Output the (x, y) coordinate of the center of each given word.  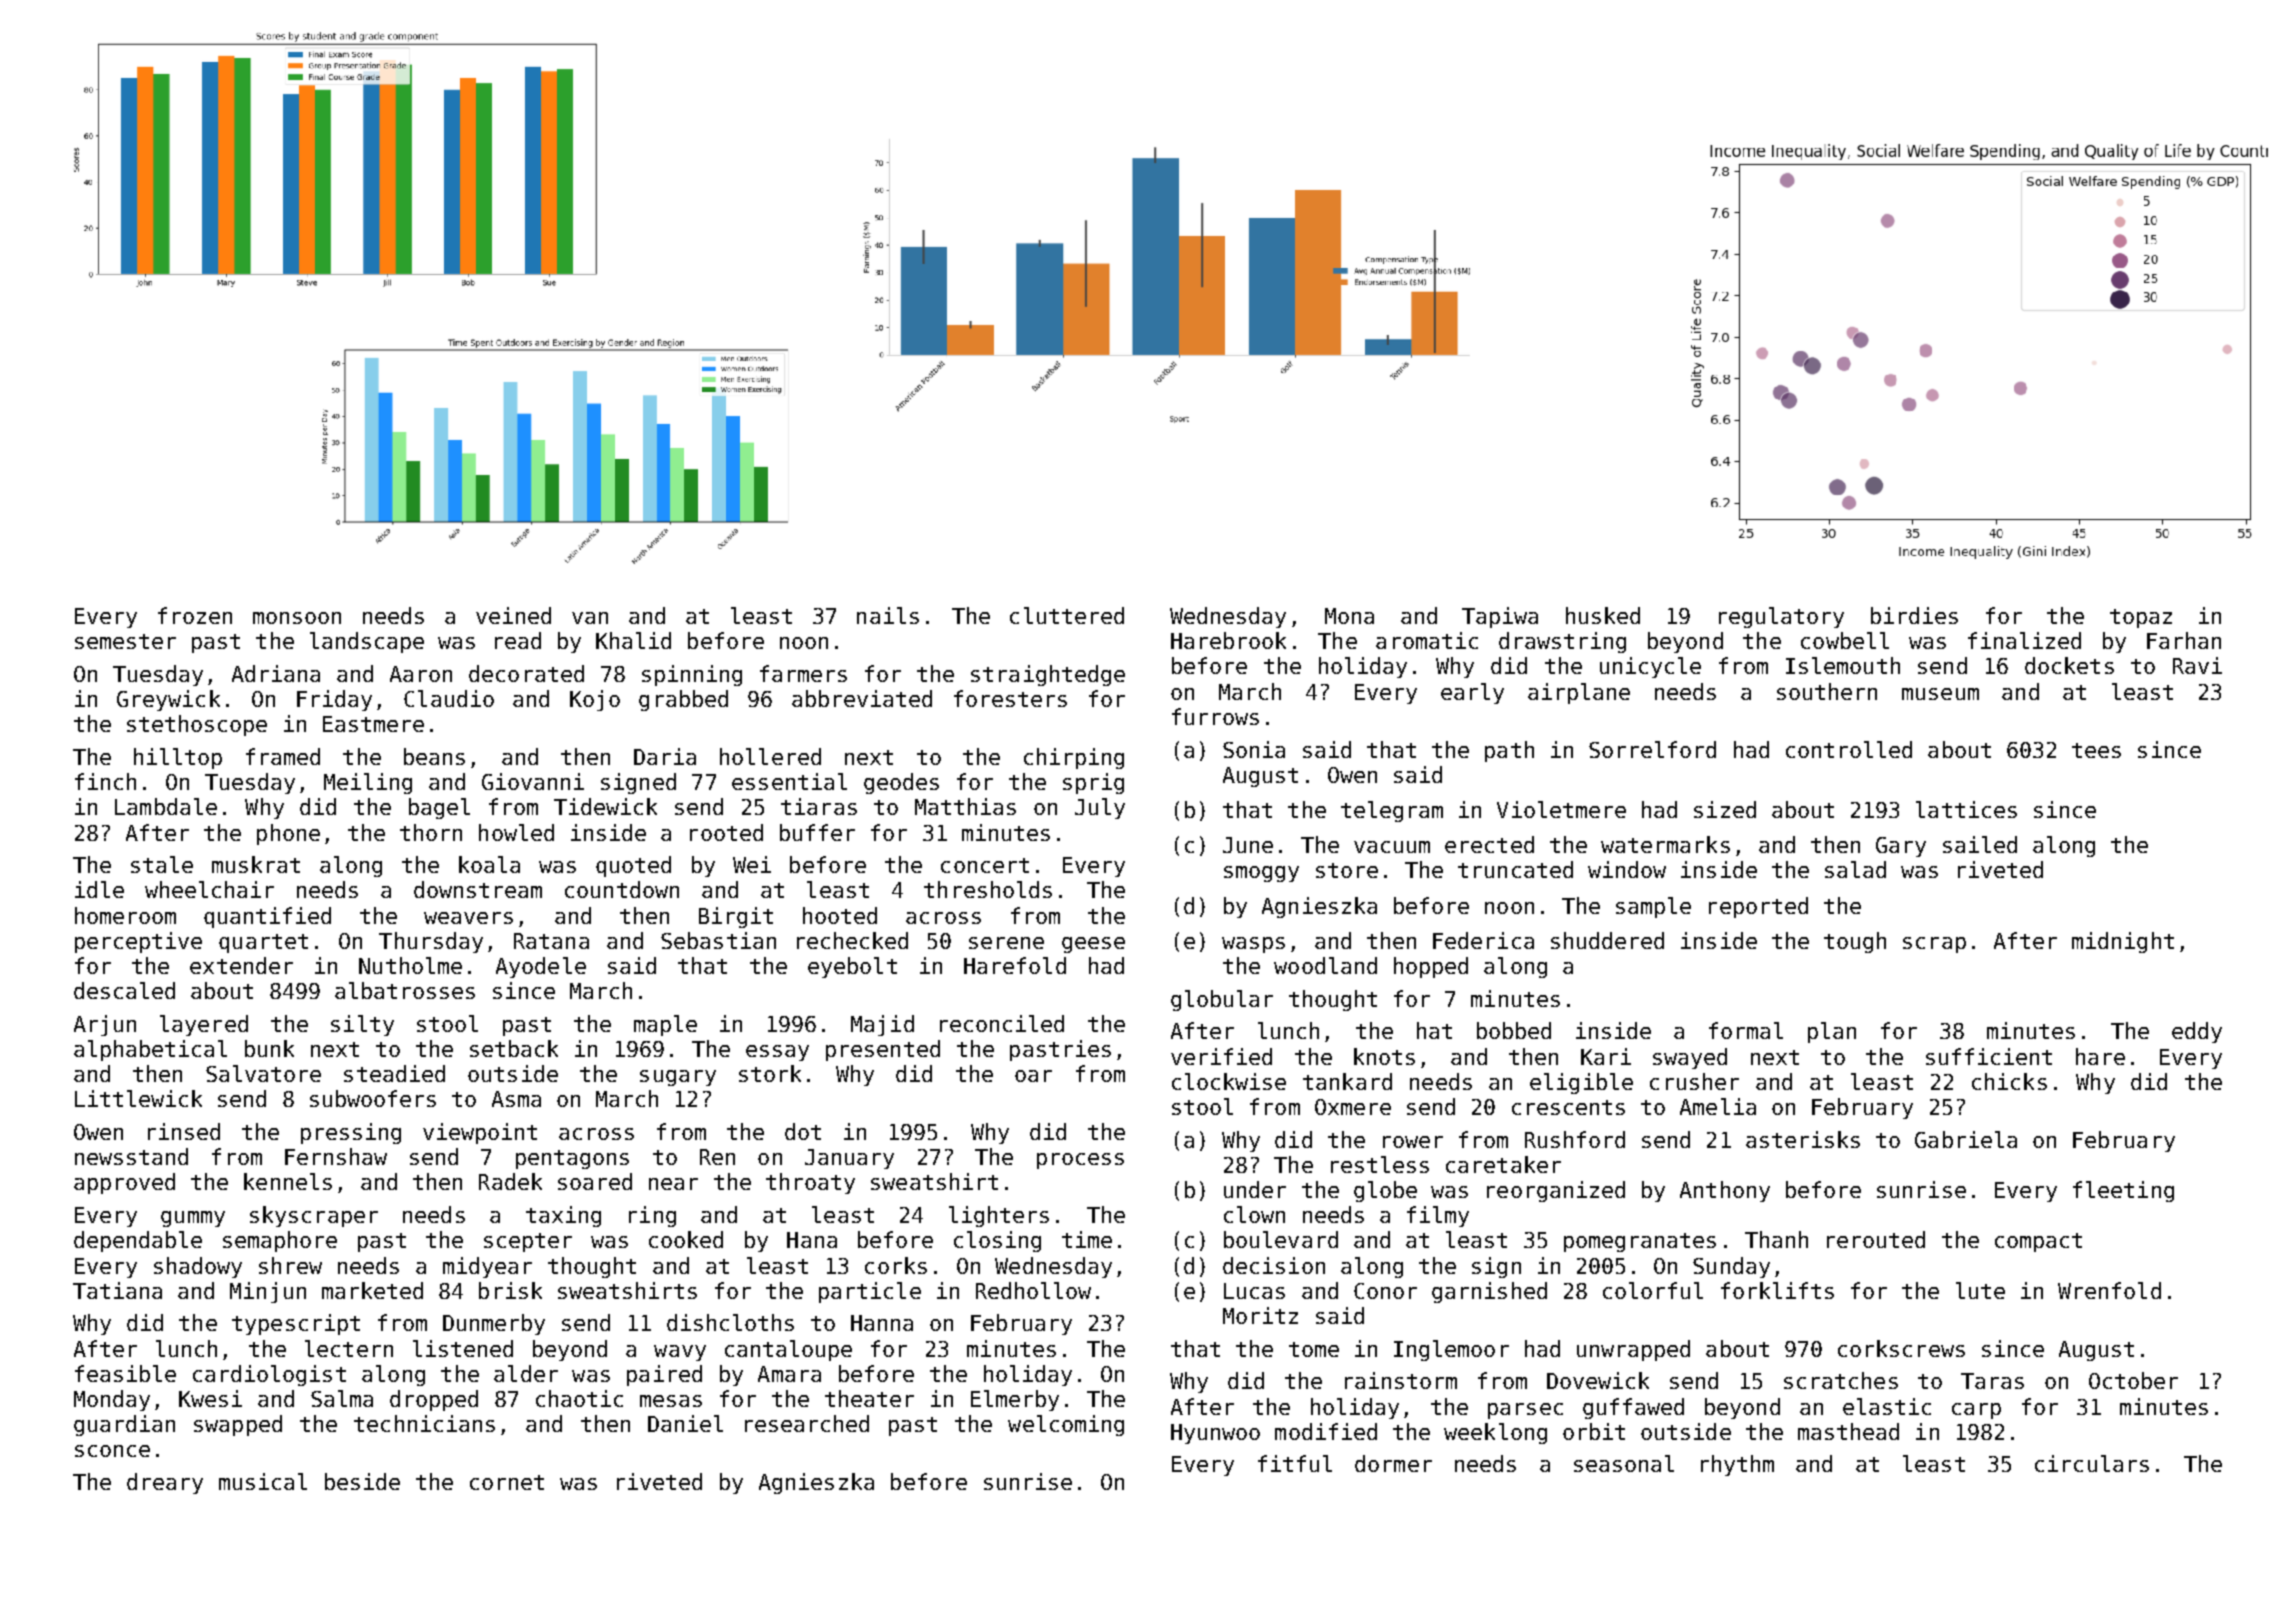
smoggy (1261, 874)
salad (1855, 869)
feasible (125, 1373)
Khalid (633, 640)
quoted (633, 866)
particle (870, 1292)
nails (888, 615)
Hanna (882, 1323)
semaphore (280, 1241)
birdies (1914, 615)
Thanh (1776, 1239)
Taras (1992, 1381)
